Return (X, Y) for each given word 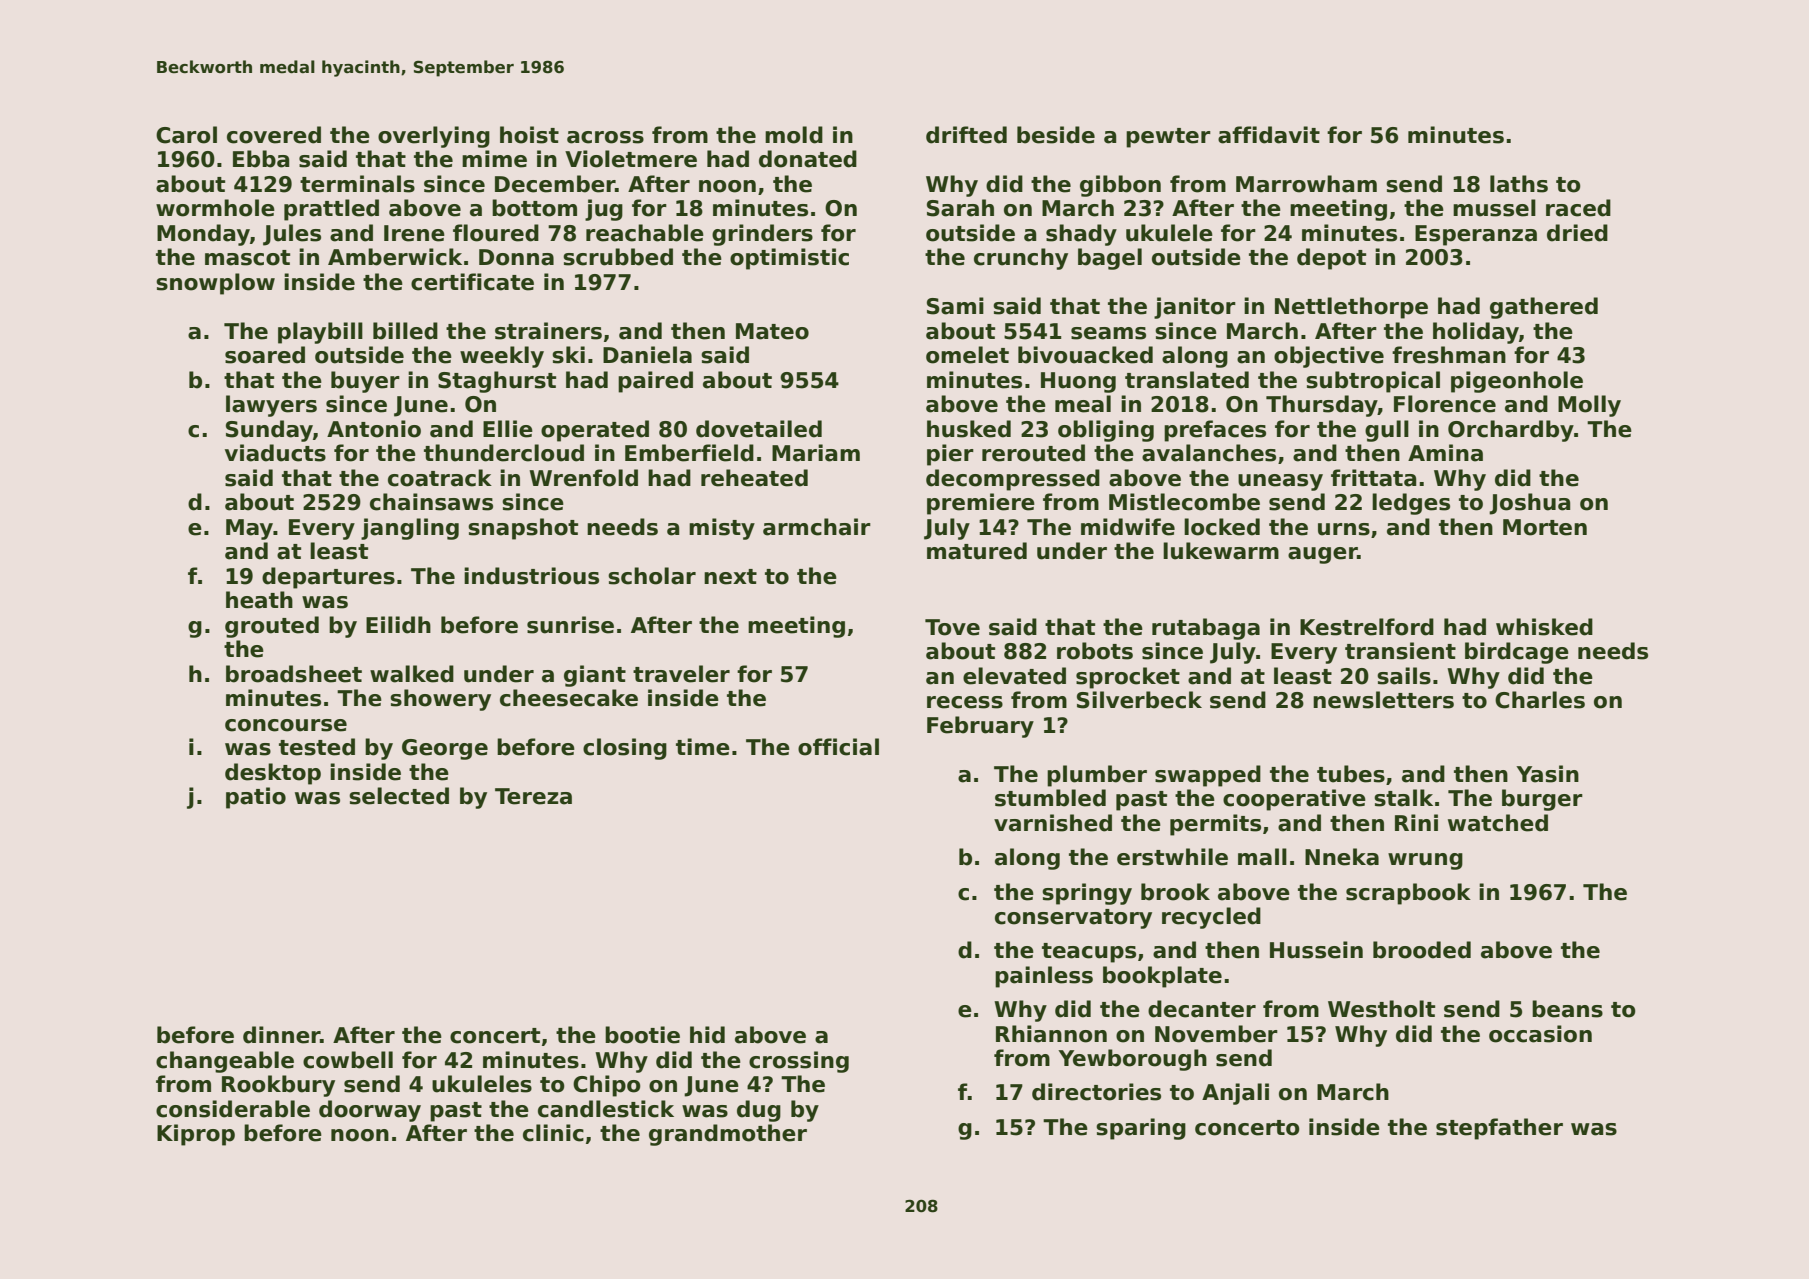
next (730, 577)
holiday (1476, 333)
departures (328, 578)
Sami (955, 306)
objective (1329, 357)
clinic (553, 1133)
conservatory (1073, 919)
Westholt (1381, 1009)
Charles (1540, 700)
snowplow (215, 284)
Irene (414, 233)
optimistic (789, 259)
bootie (642, 1035)
